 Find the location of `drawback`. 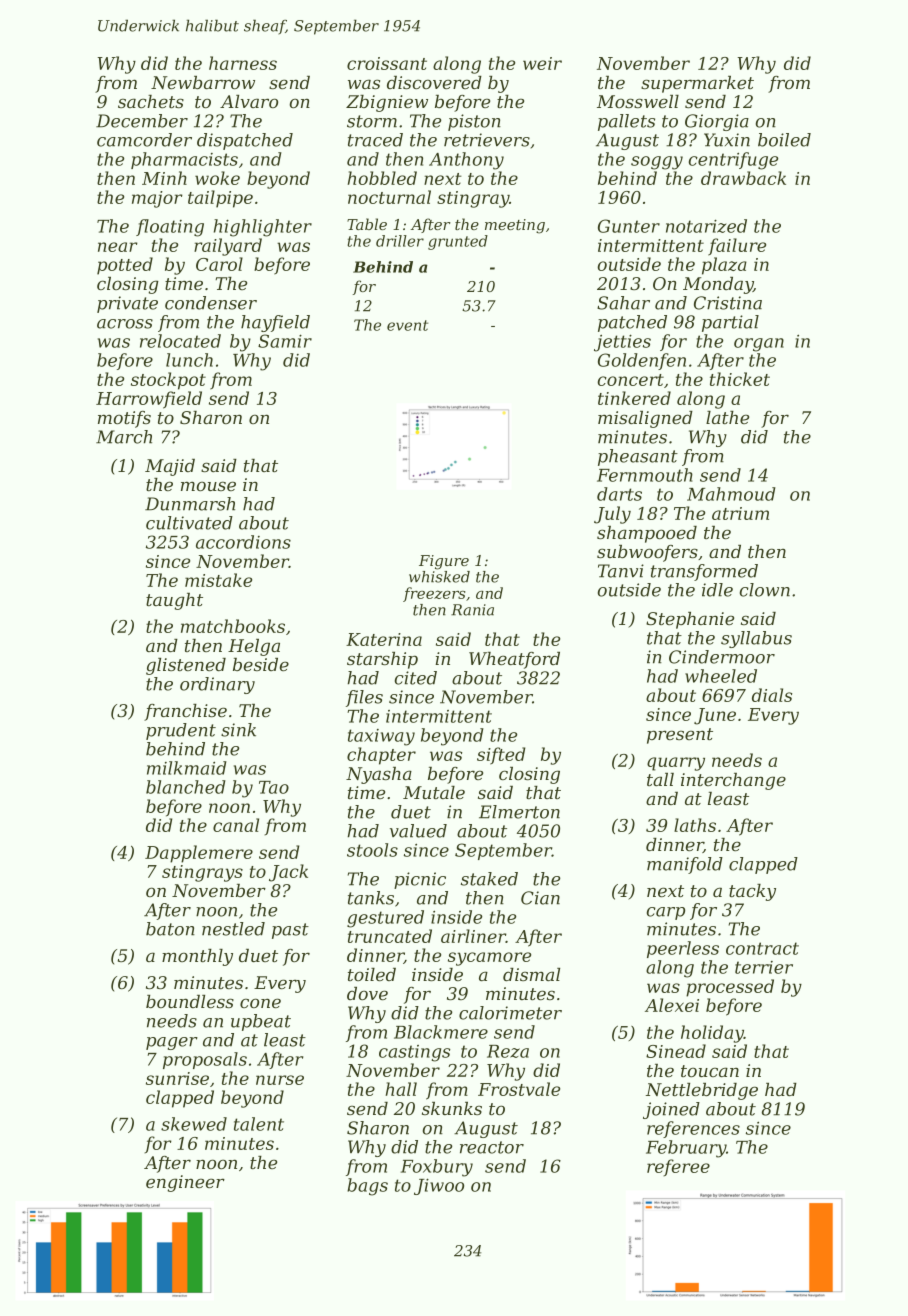

drawback is located at coordinates (743, 178).
